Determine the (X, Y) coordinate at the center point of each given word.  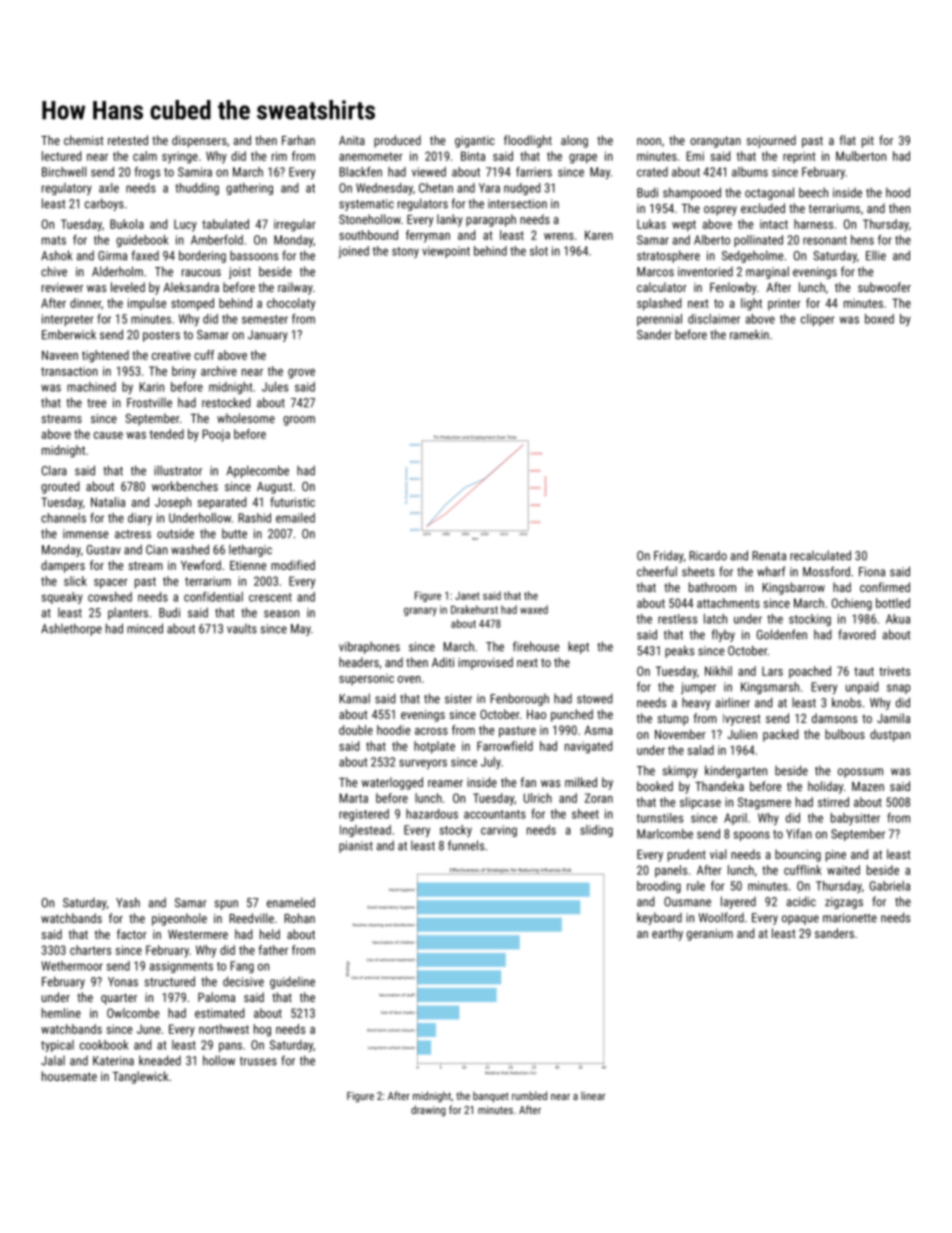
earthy (667, 934)
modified (293, 565)
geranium (710, 935)
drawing (428, 1111)
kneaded (160, 1060)
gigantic (475, 142)
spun (226, 905)
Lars (772, 671)
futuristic (292, 502)
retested (128, 140)
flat (848, 140)
